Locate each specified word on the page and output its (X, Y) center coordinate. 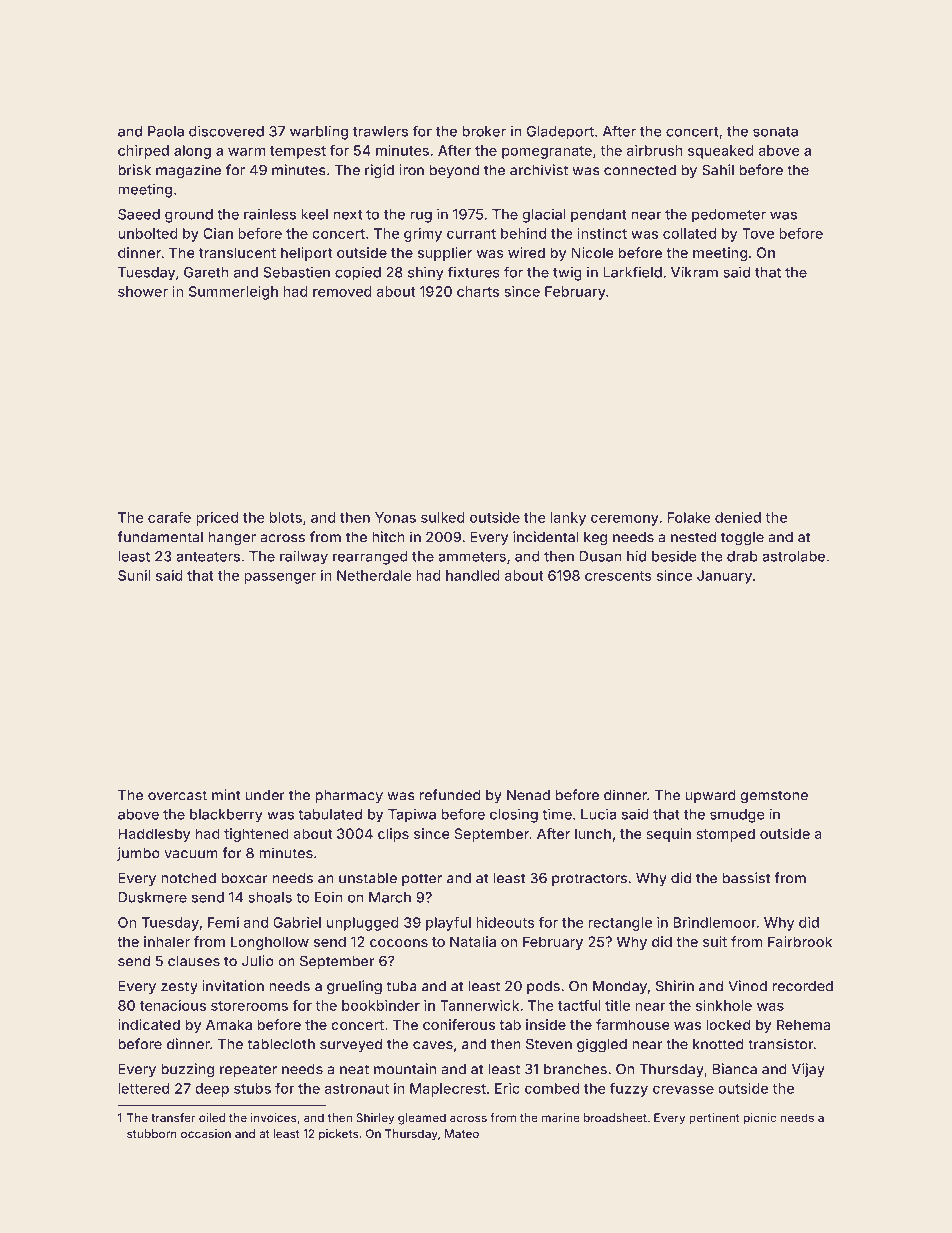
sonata (775, 132)
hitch (388, 537)
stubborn (152, 1133)
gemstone (774, 797)
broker (484, 131)
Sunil (134, 575)
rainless (270, 214)
